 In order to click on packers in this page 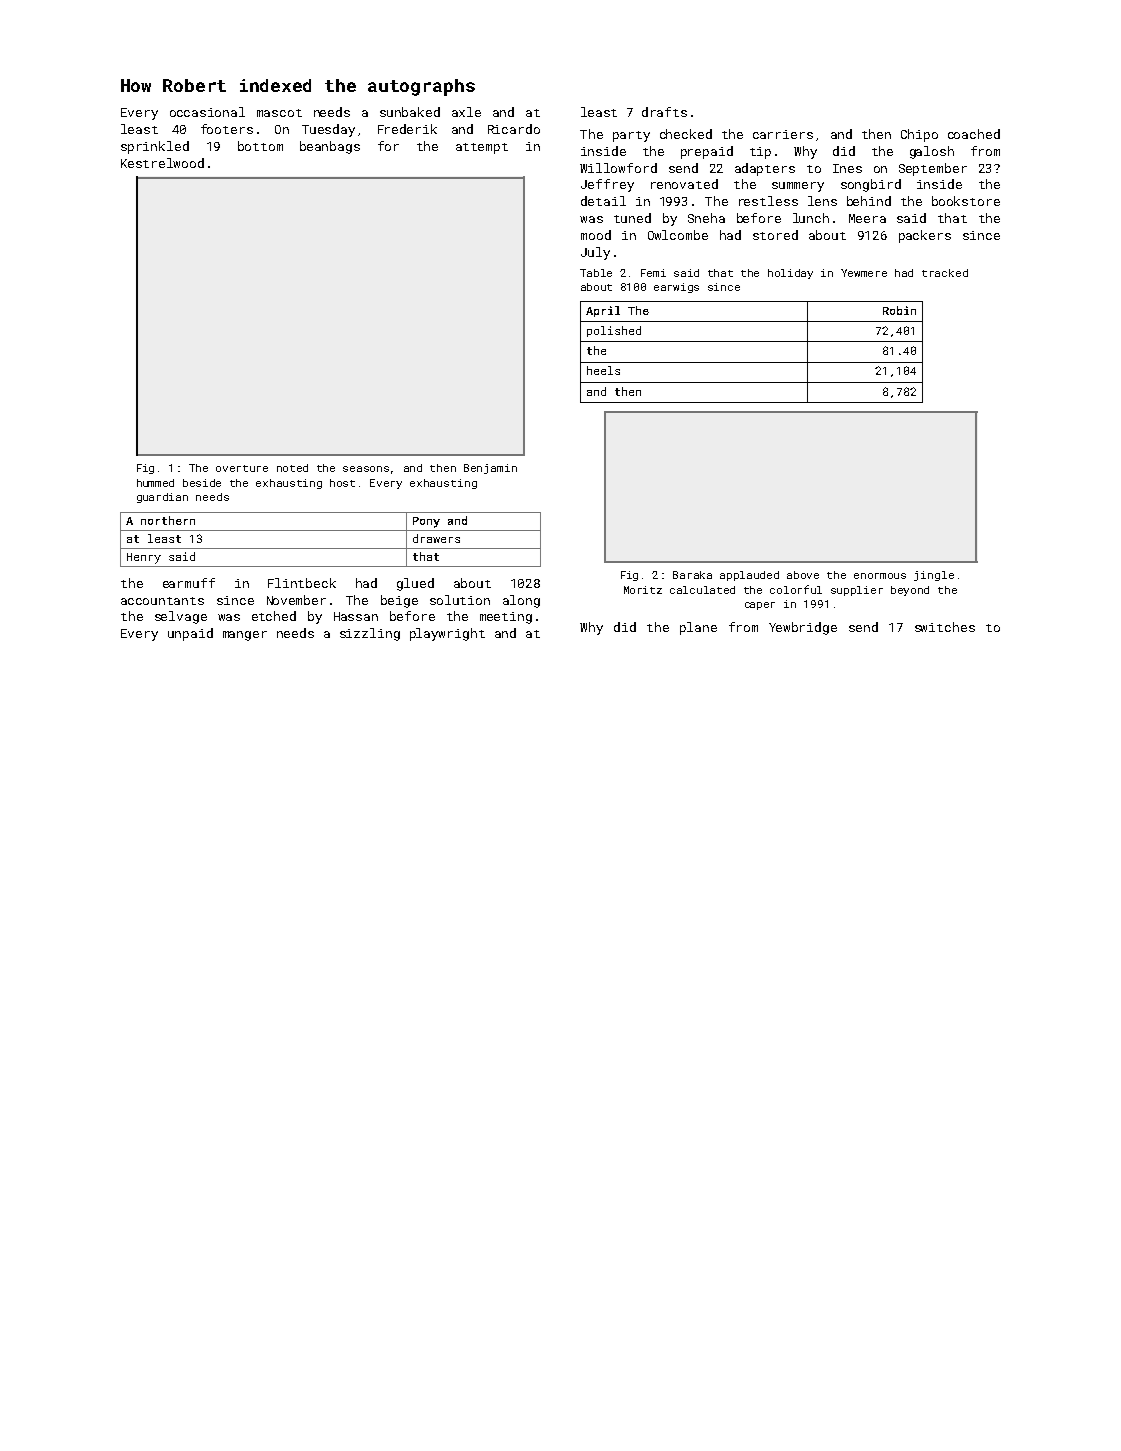, I will do `click(925, 236)`.
